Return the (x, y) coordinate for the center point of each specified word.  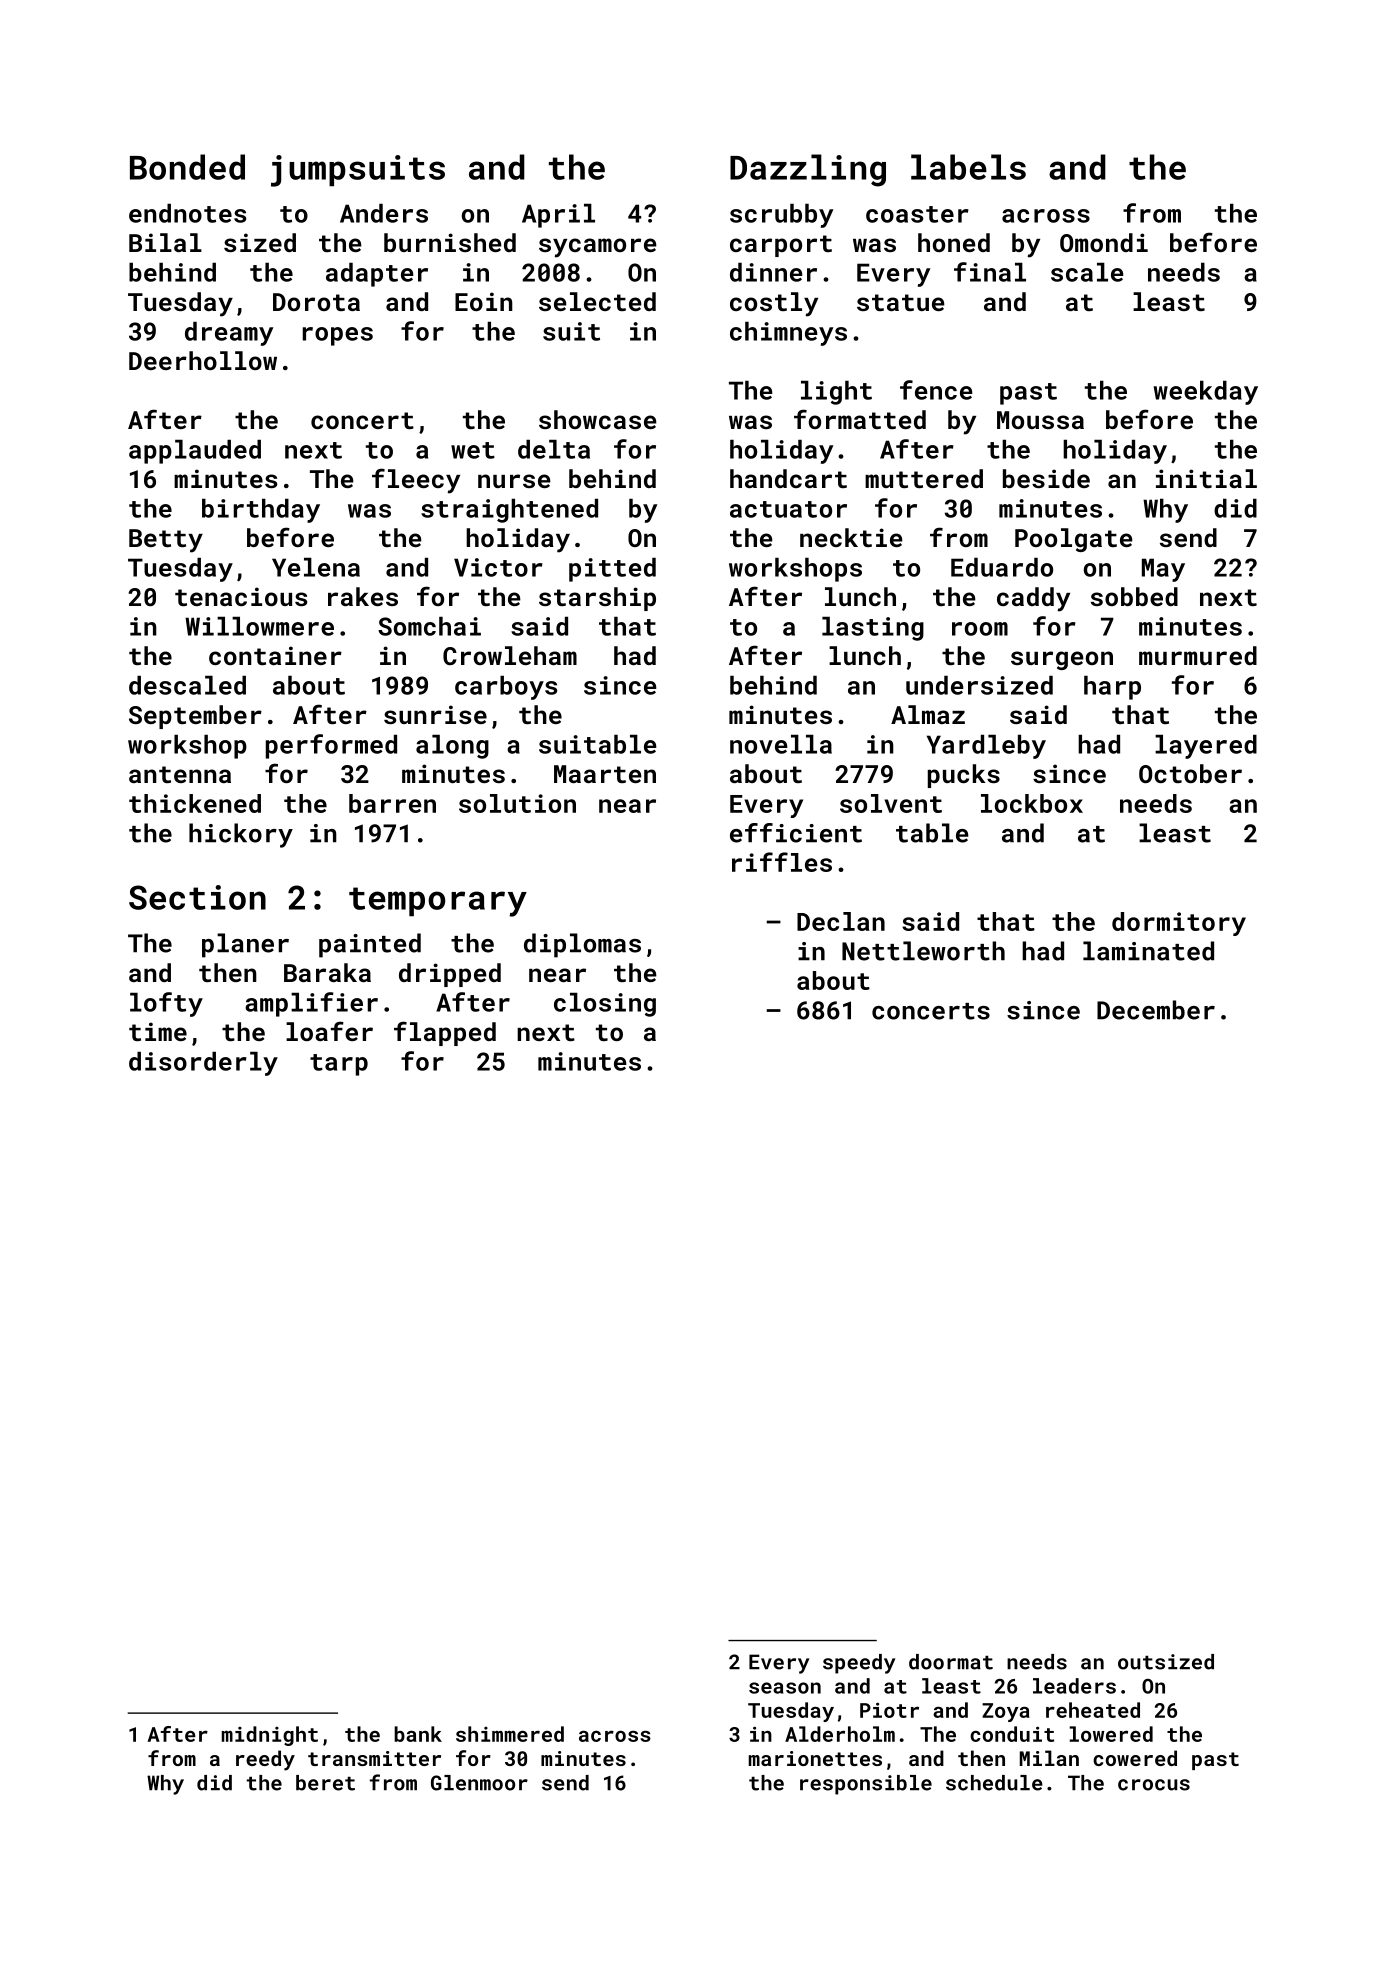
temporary (438, 902)
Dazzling (808, 170)
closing (605, 1005)
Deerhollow (203, 360)
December (1156, 1010)
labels (968, 167)
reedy (265, 1760)
